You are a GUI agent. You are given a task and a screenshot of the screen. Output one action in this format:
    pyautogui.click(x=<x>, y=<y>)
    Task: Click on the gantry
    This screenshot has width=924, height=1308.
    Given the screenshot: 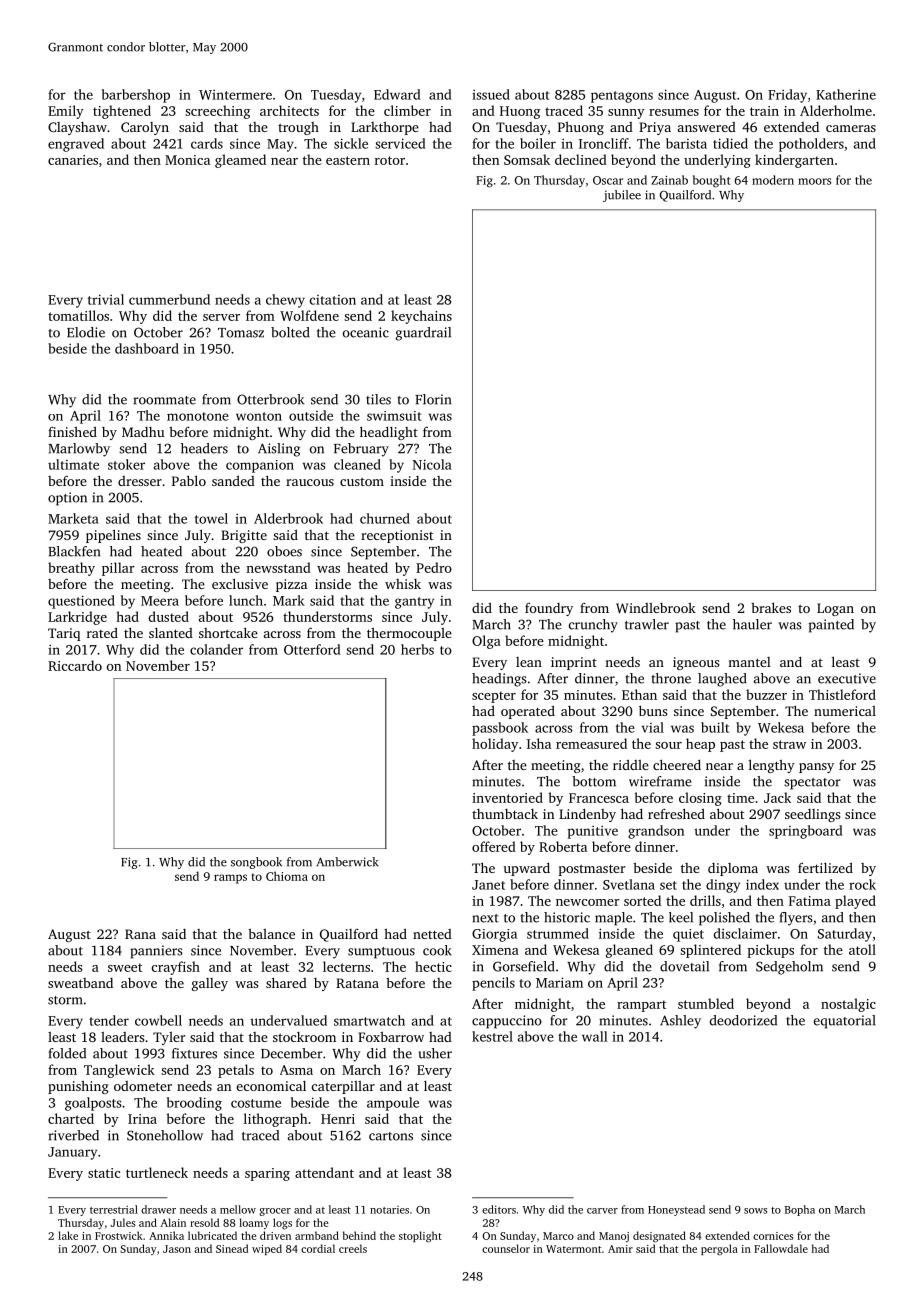 What is the action you would take?
    pyautogui.click(x=414, y=603)
